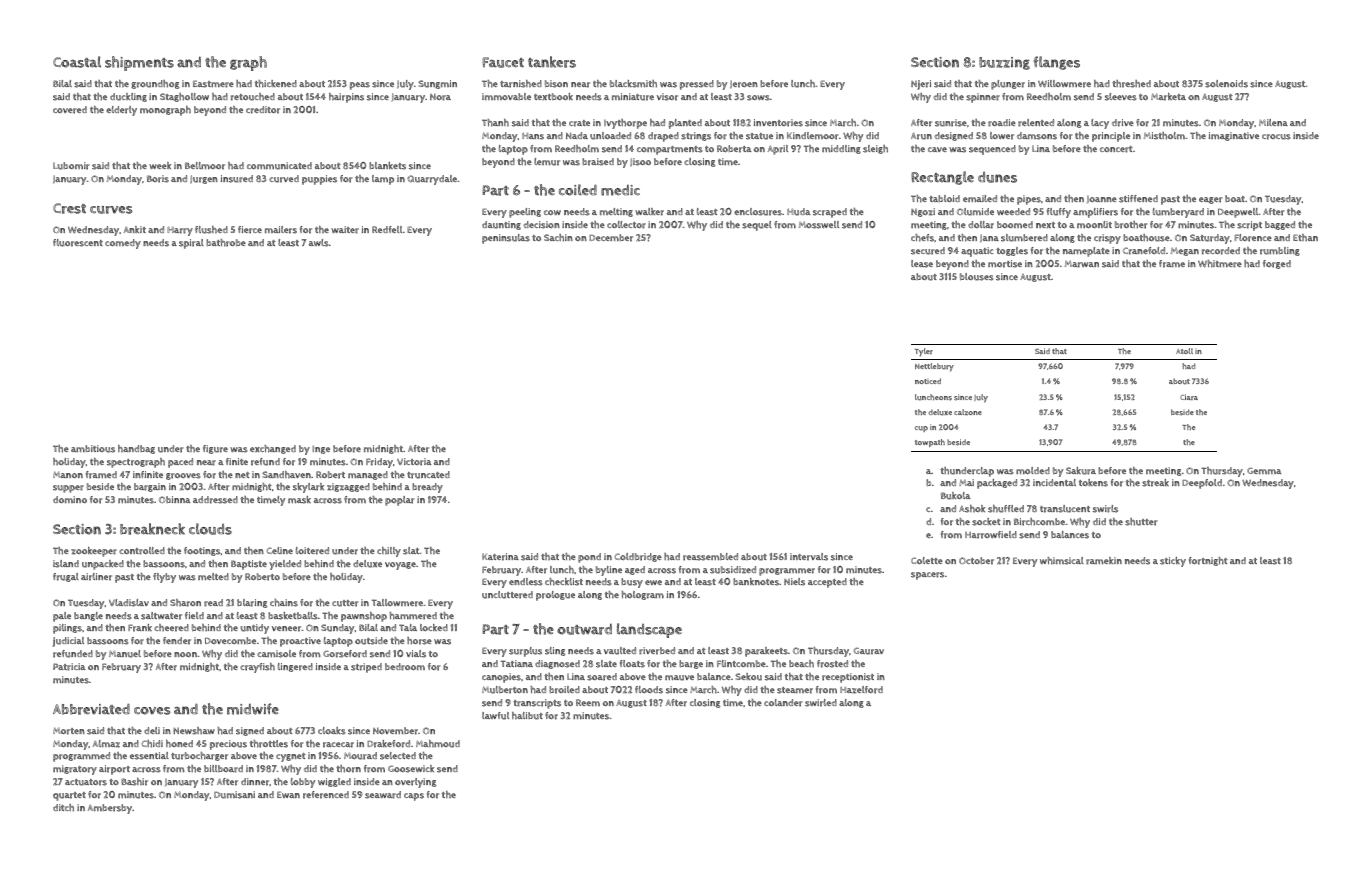  Describe the element at coordinates (611, 238) in the screenshot. I see `December` at that location.
